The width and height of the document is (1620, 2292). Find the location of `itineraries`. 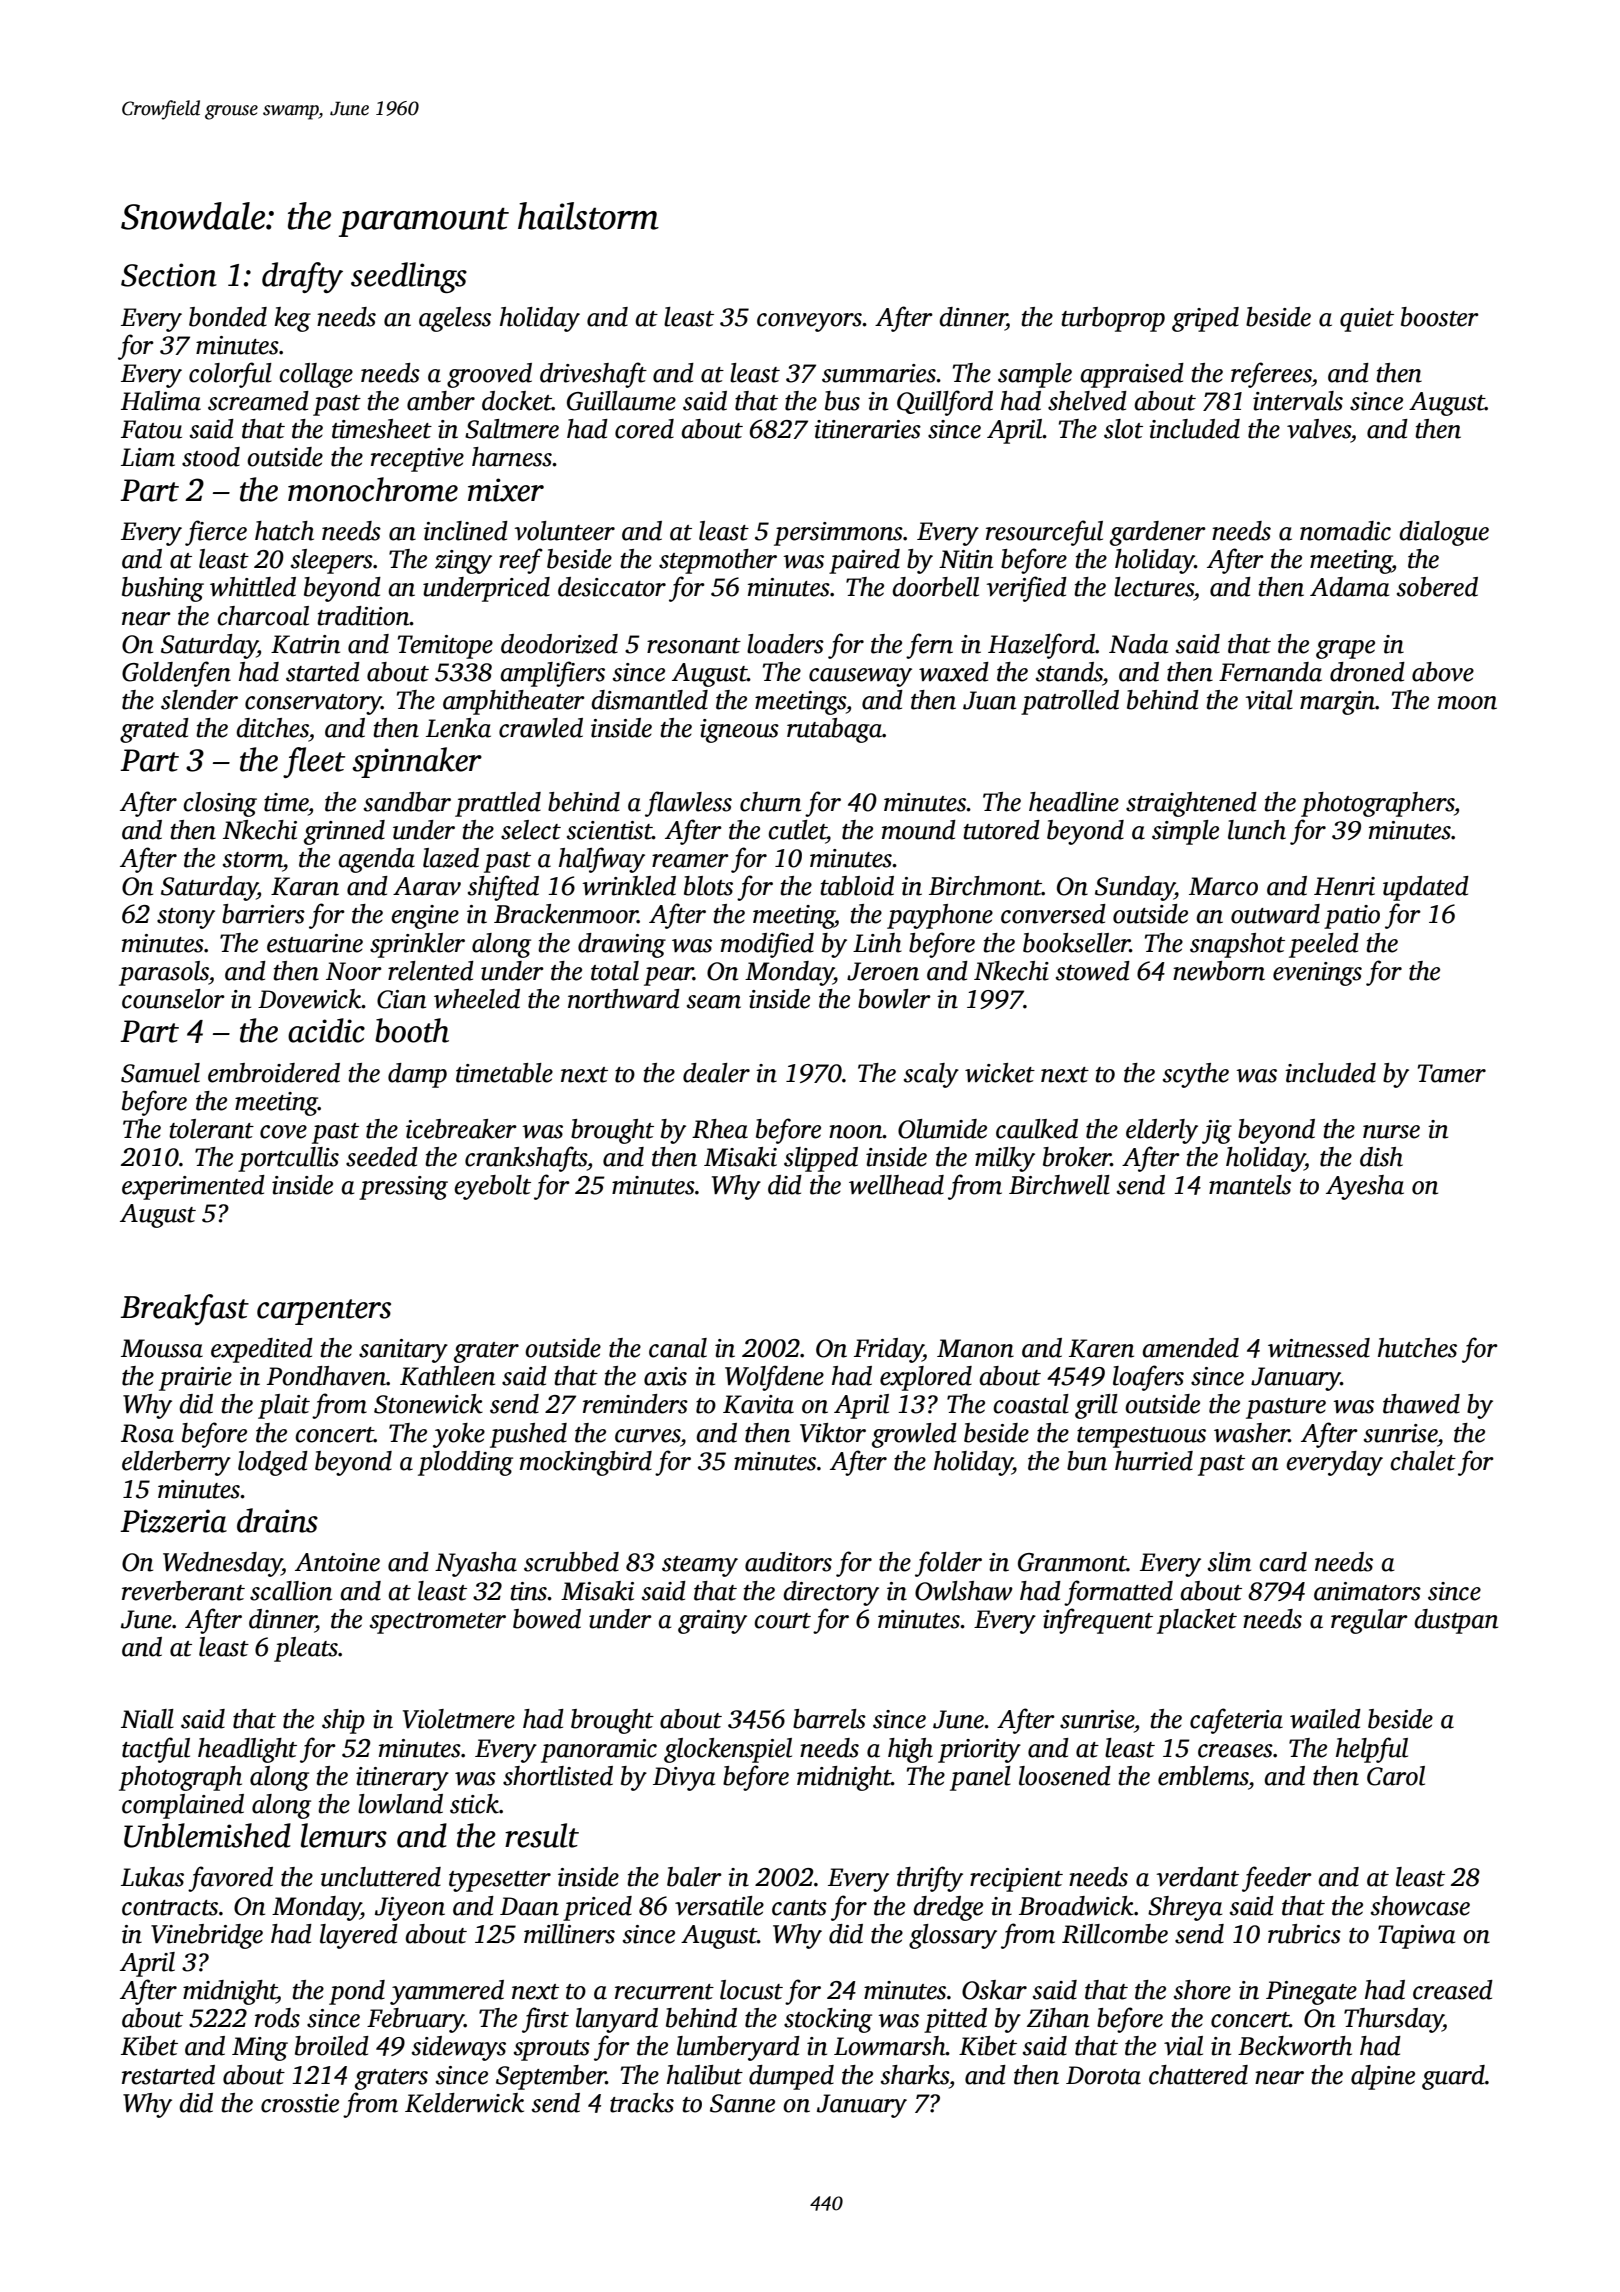

itineraries is located at coordinates (867, 429).
